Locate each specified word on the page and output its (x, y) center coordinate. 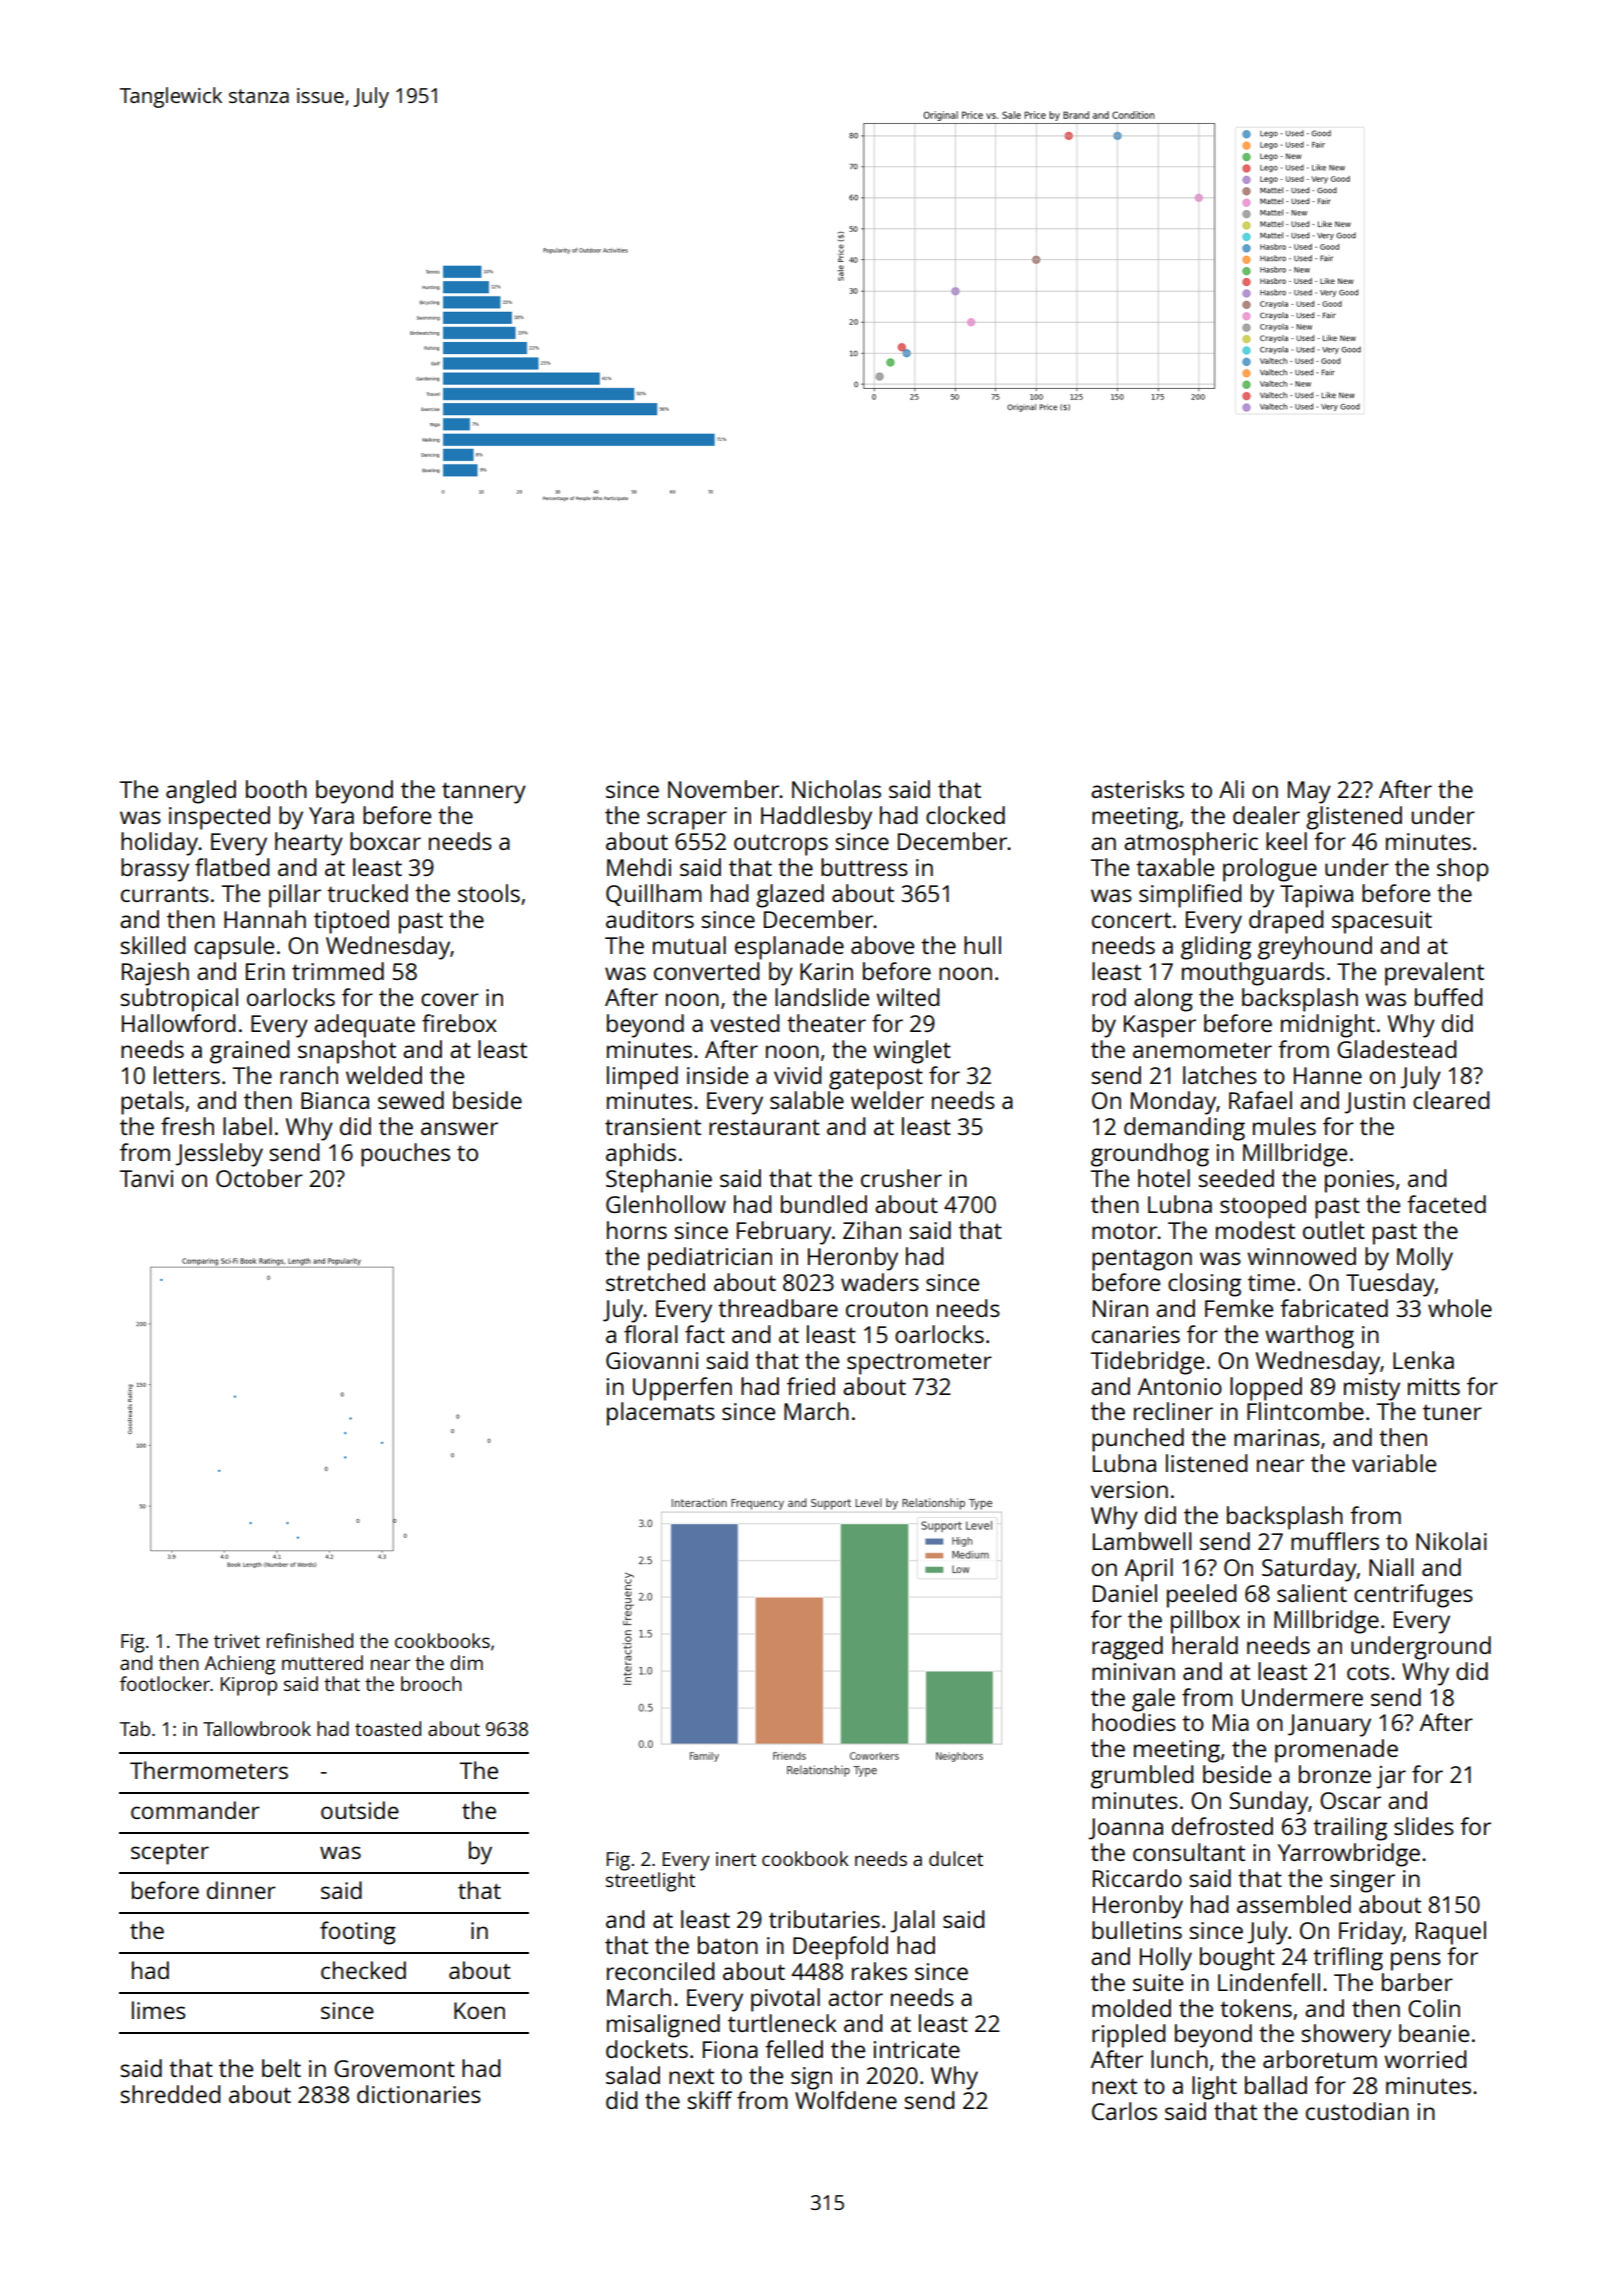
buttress (864, 867)
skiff (709, 2100)
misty (1372, 1389)
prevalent (1434, 974)
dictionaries (419, 2094)
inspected (219, 818)
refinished (310, 1640)
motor (1125, 1231)
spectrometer (919, 1364)
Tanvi (146, 1178)
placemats (661, 1414)
